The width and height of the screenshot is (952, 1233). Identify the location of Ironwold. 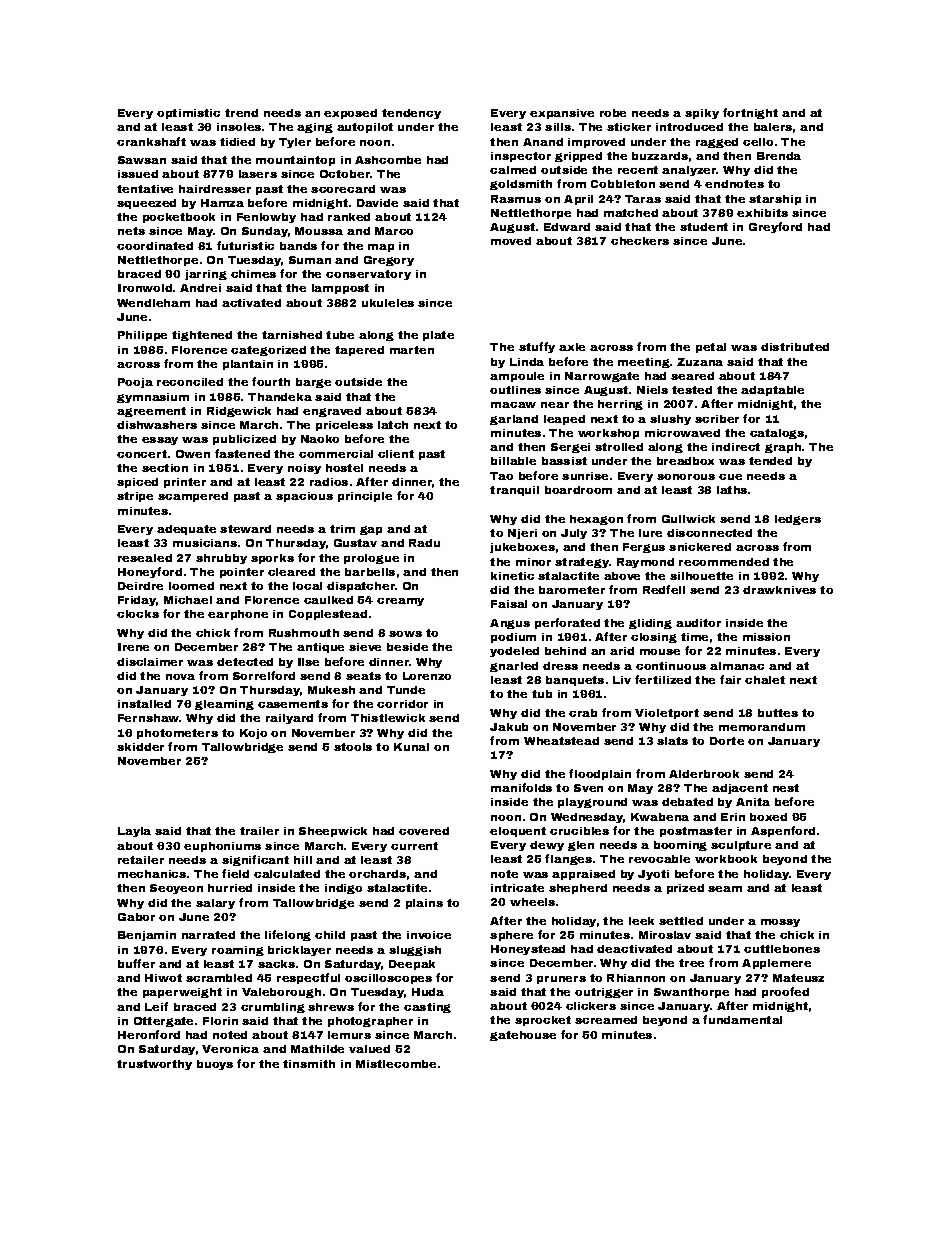
(145, 288).
